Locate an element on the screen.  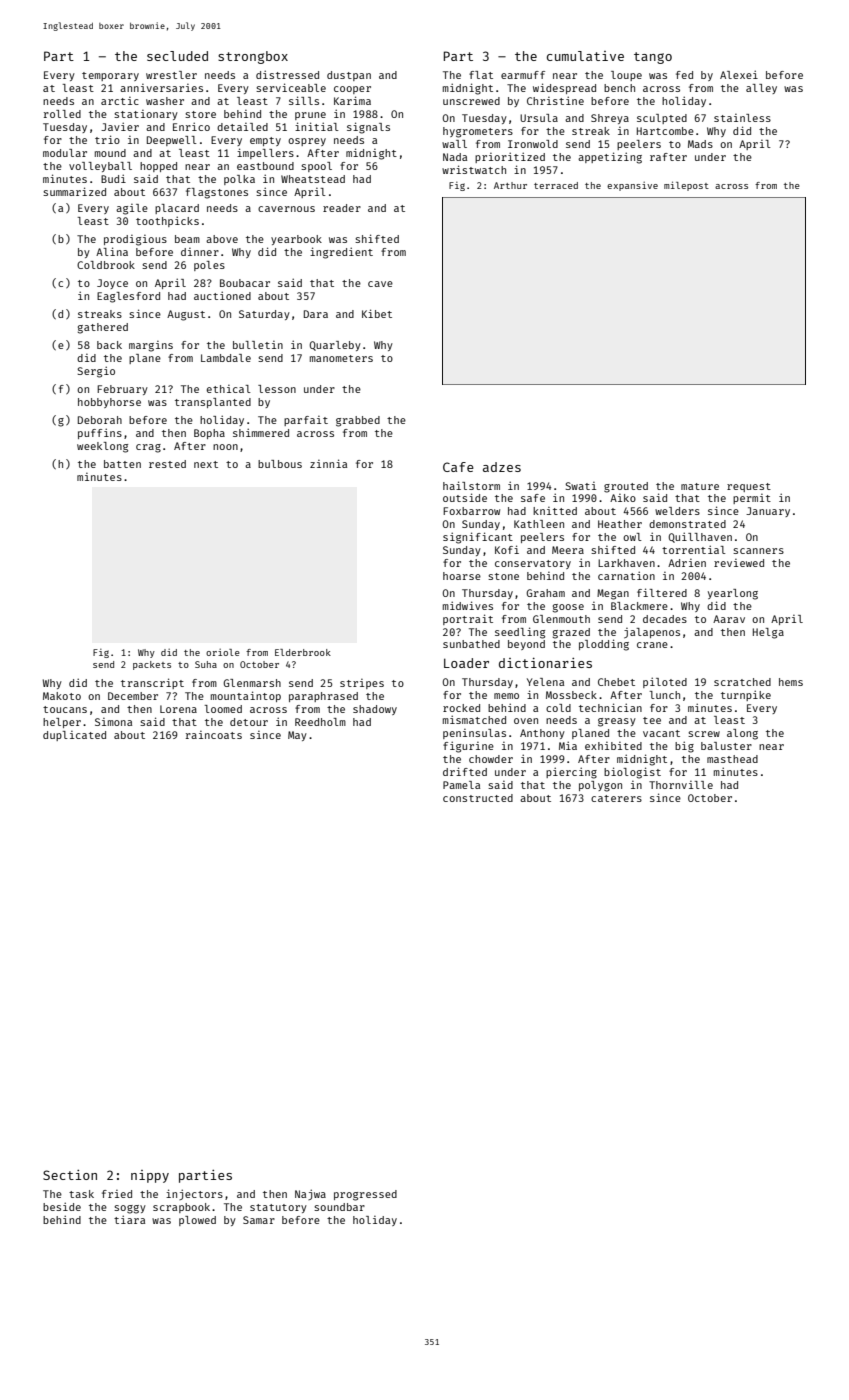
Makoto is located at coordinates (62, 696).
